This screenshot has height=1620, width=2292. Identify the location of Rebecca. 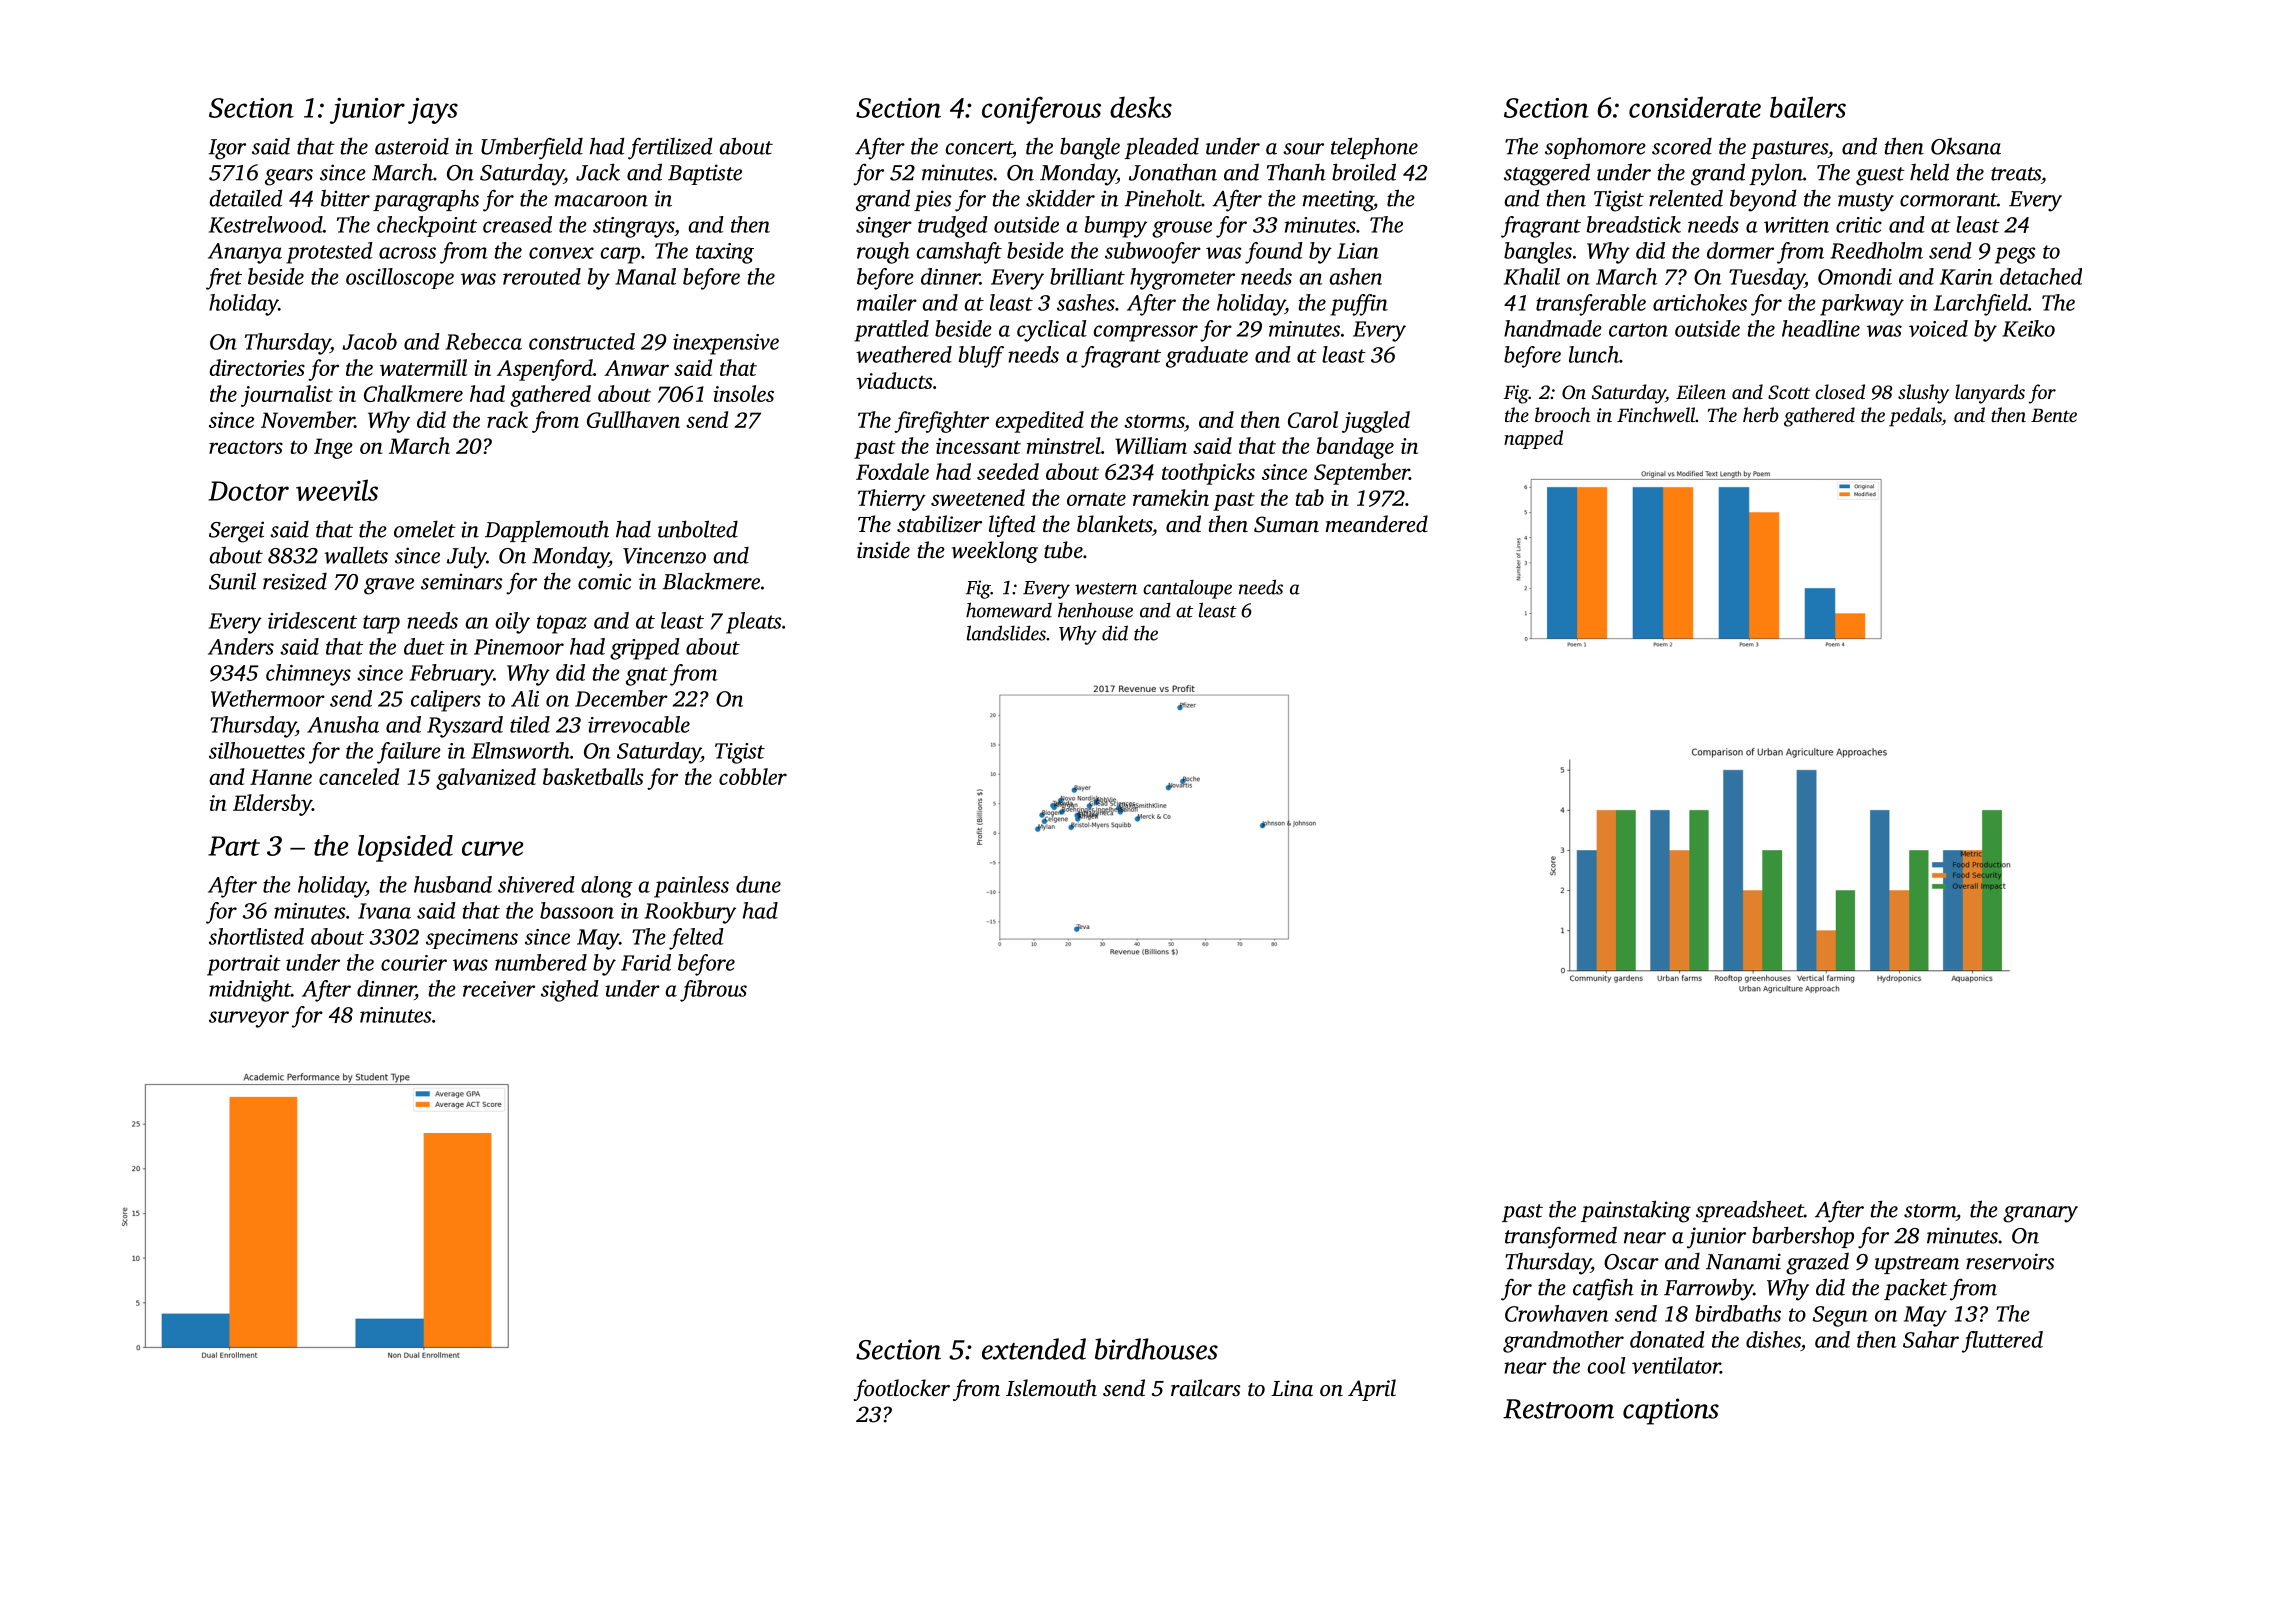
(483, 341).
